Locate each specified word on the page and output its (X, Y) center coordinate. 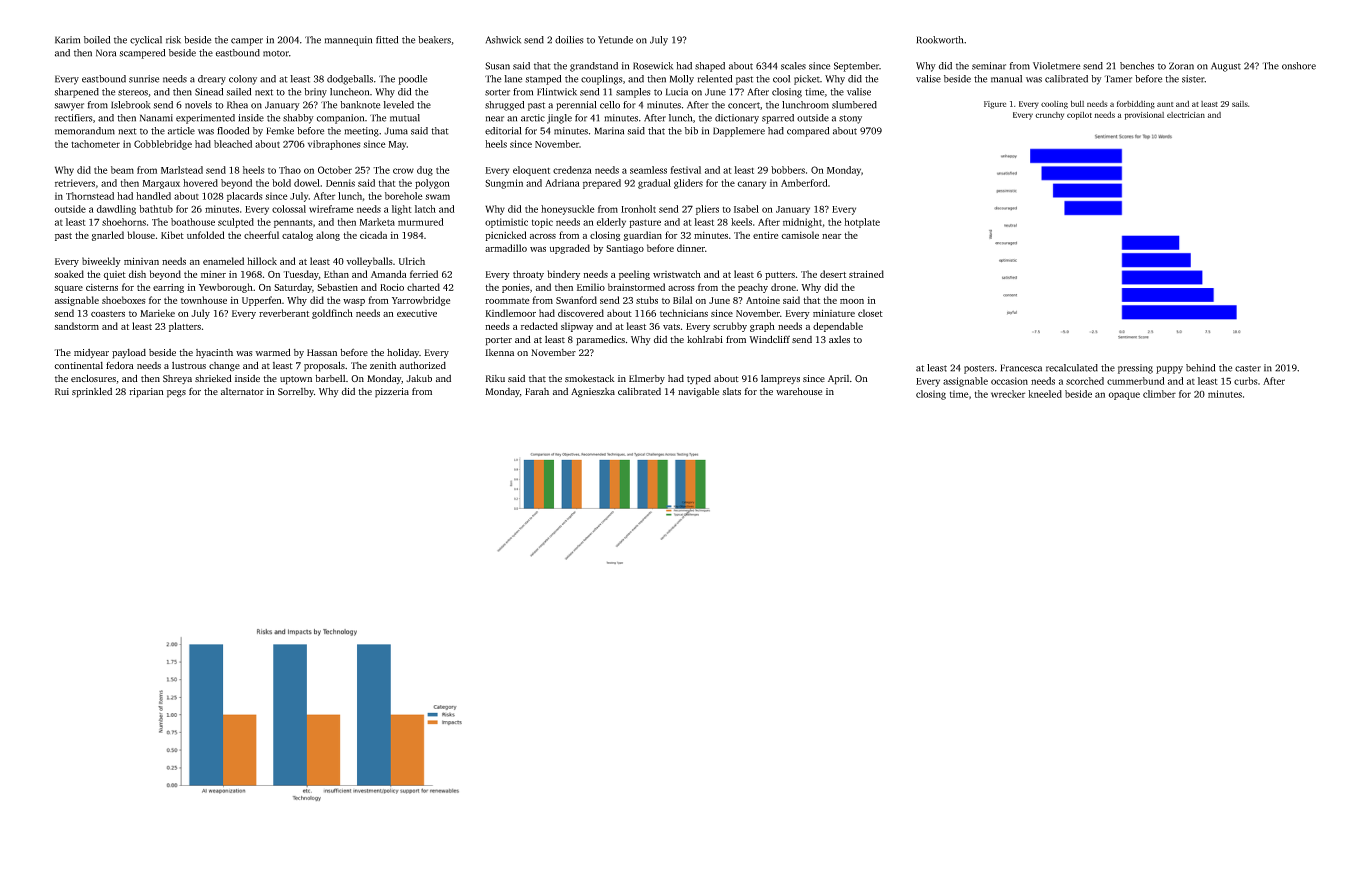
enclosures (93, 378)
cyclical (146, 41)
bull (1077, 103)
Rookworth (940, 40)
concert (744, 105)
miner (213, 274)
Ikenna (499, 352)
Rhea (237, 105)
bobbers (788, 170)
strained (866, 274)
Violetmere (1056, 66)
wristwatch (677, 274)
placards (245, 197)
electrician (1186, 115)
